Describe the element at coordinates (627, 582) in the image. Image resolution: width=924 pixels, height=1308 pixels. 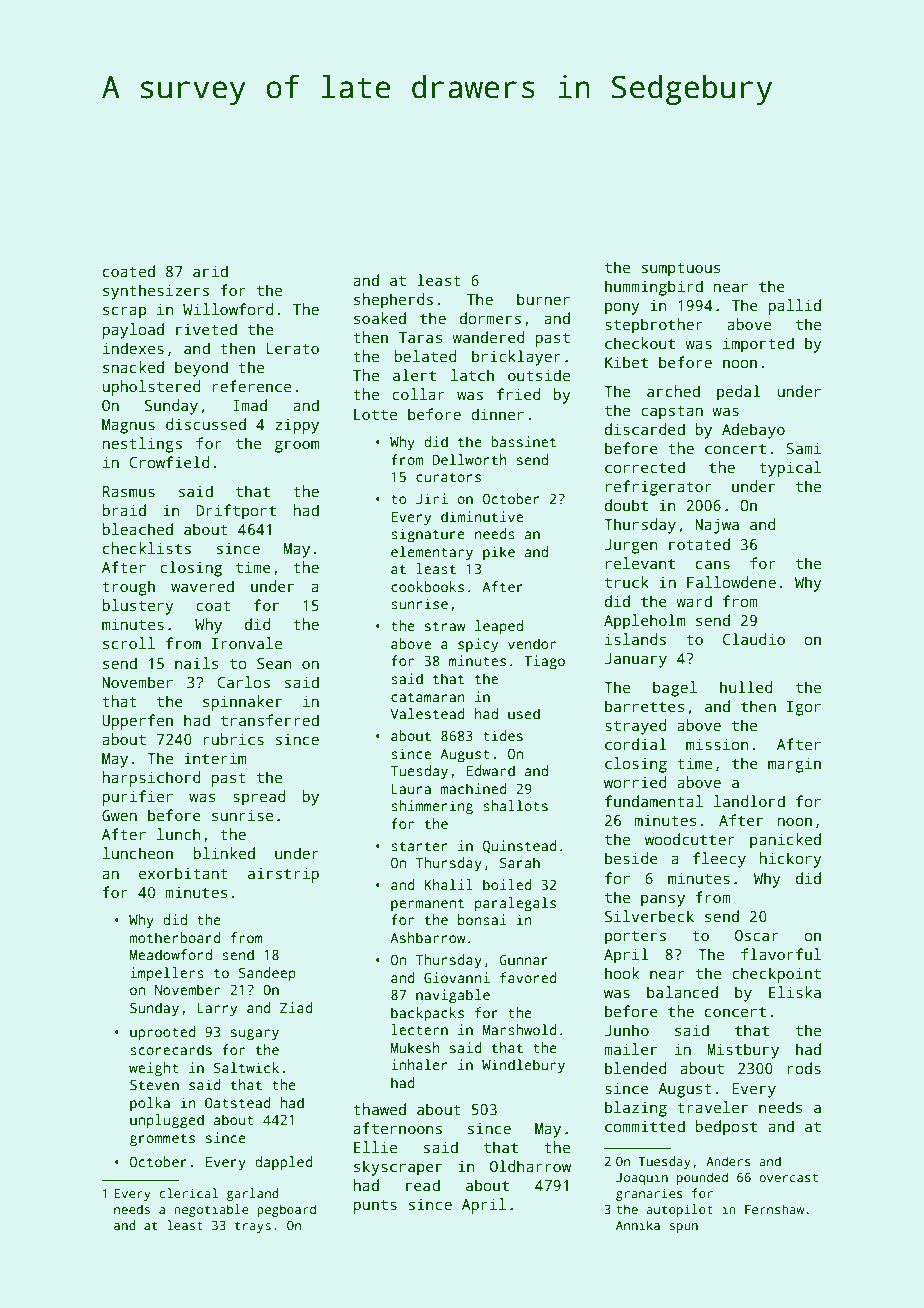
I see `truck` at that location.
